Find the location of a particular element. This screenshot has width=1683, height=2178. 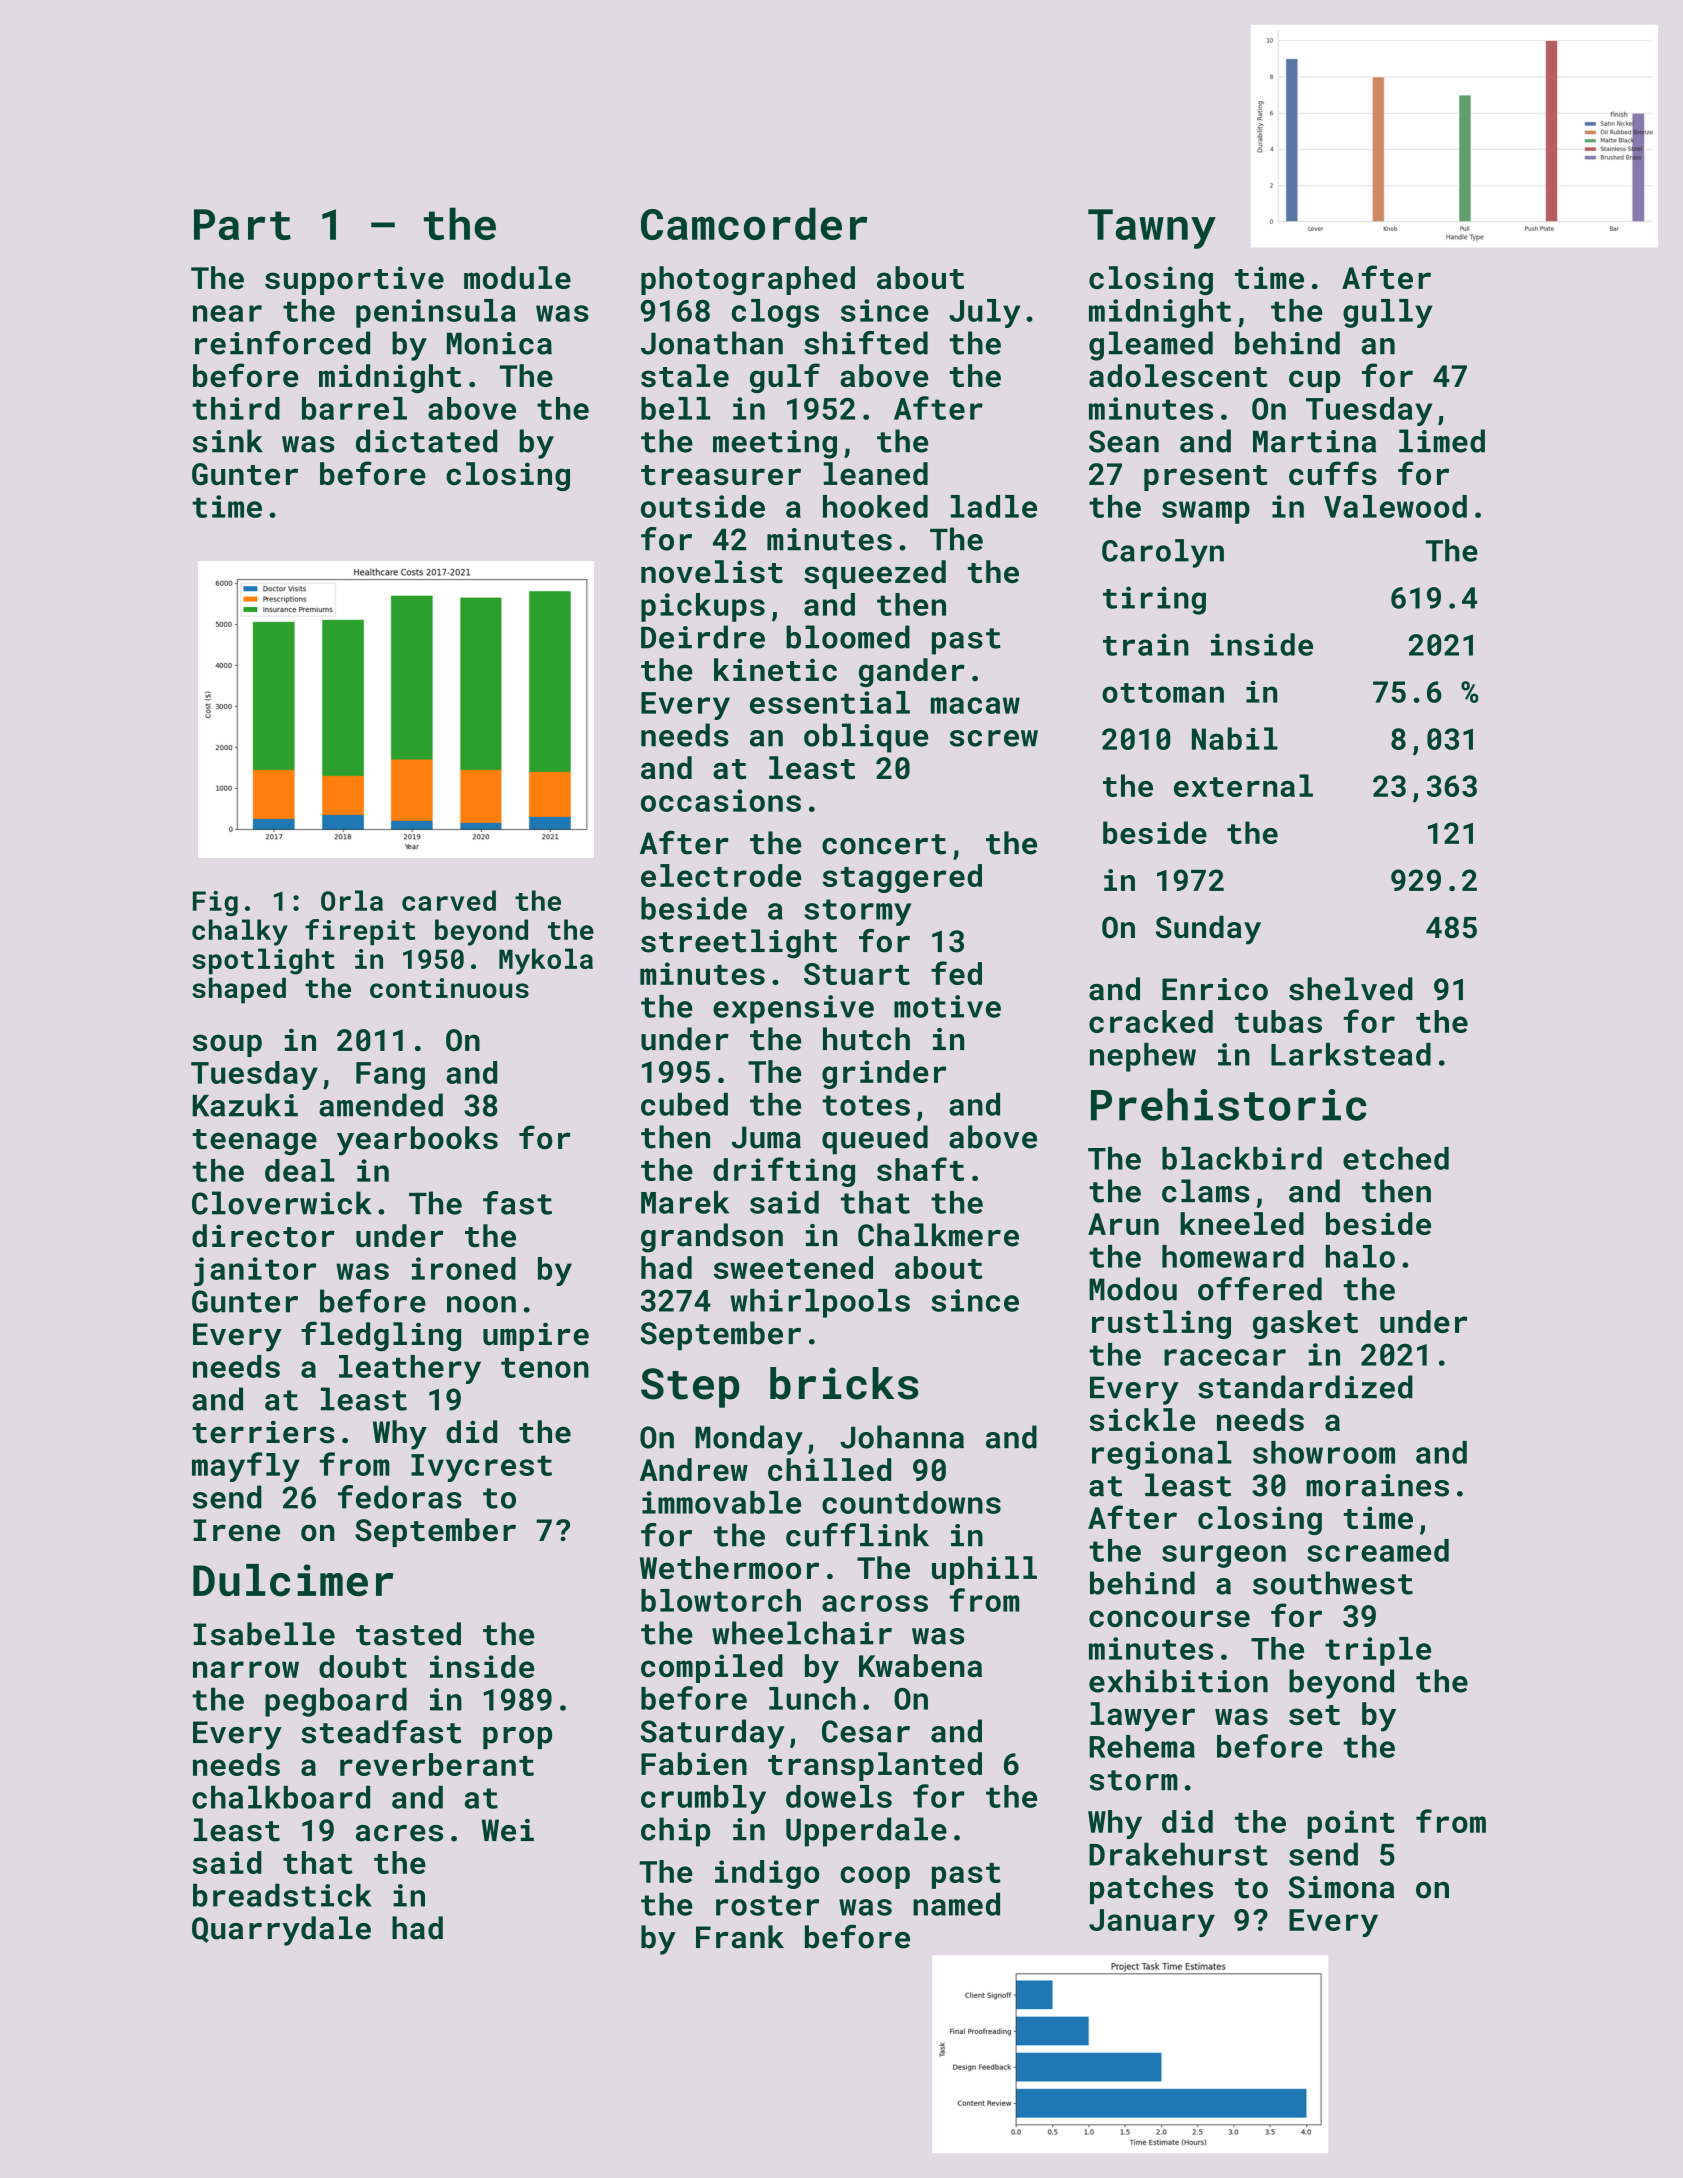

limed is located at coordinates (1442, 441).
